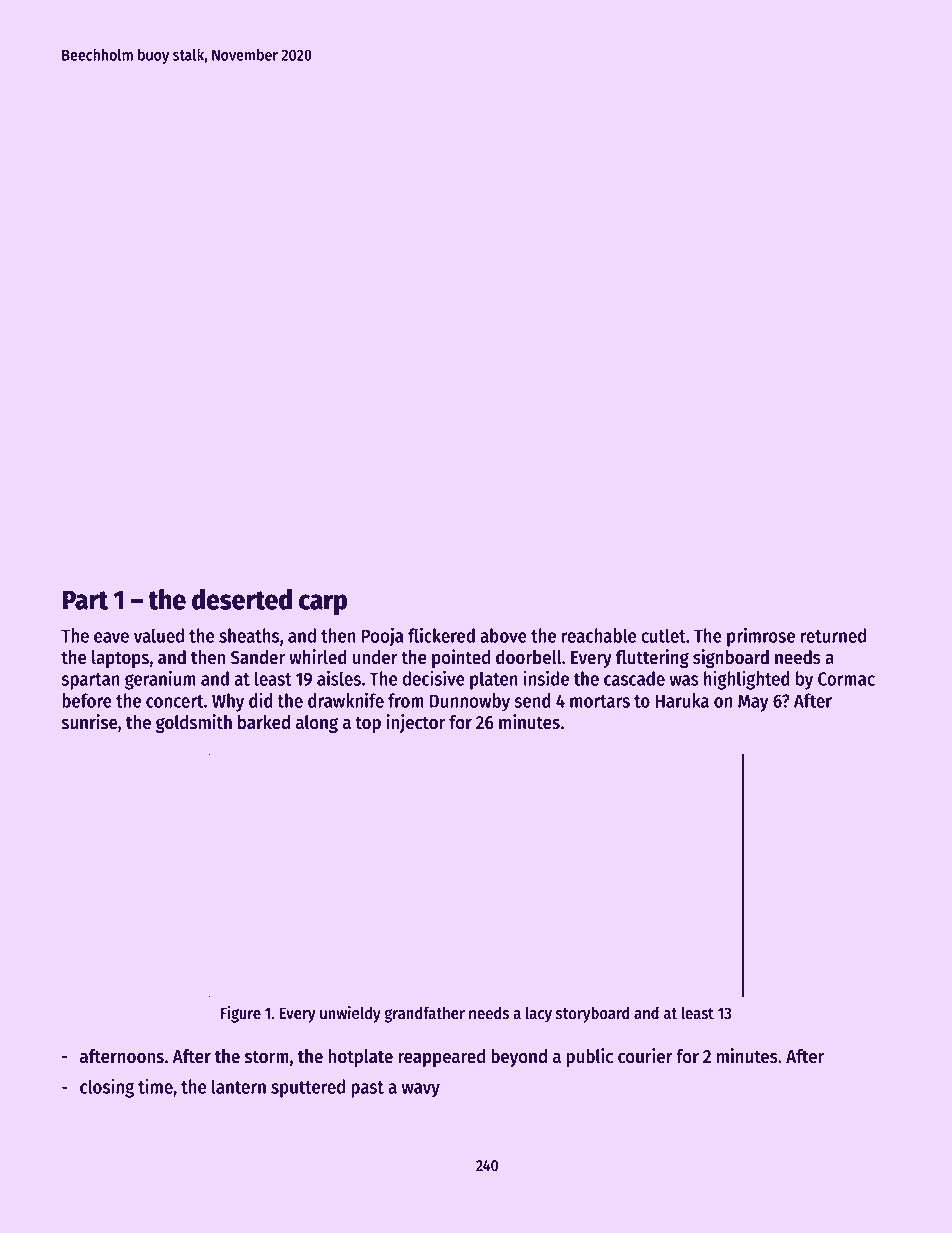 This screenshot has height=1233, width=952. I want to click on Sander, so click(258, 657).
